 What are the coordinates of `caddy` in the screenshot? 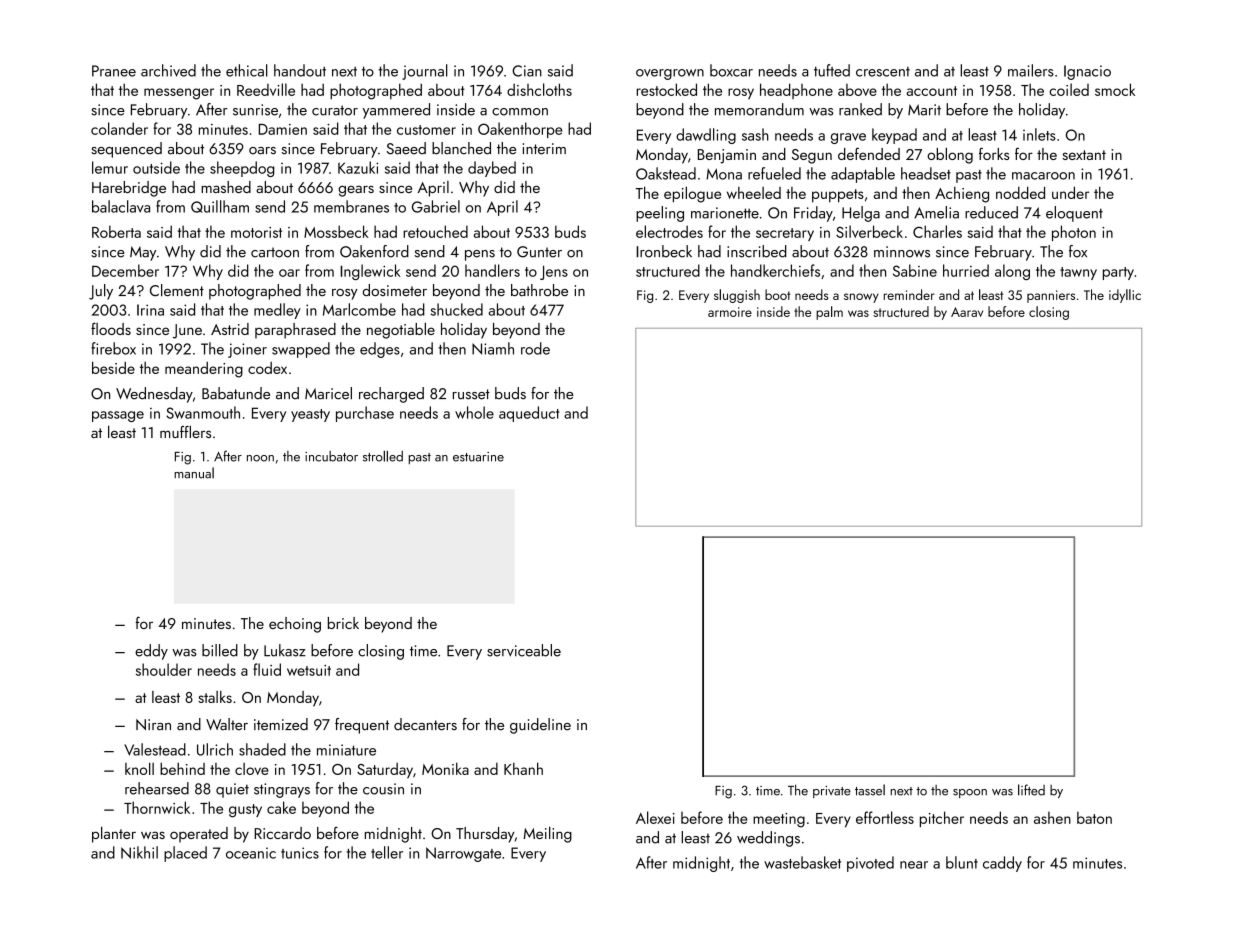 It's located at (1002, 864).
